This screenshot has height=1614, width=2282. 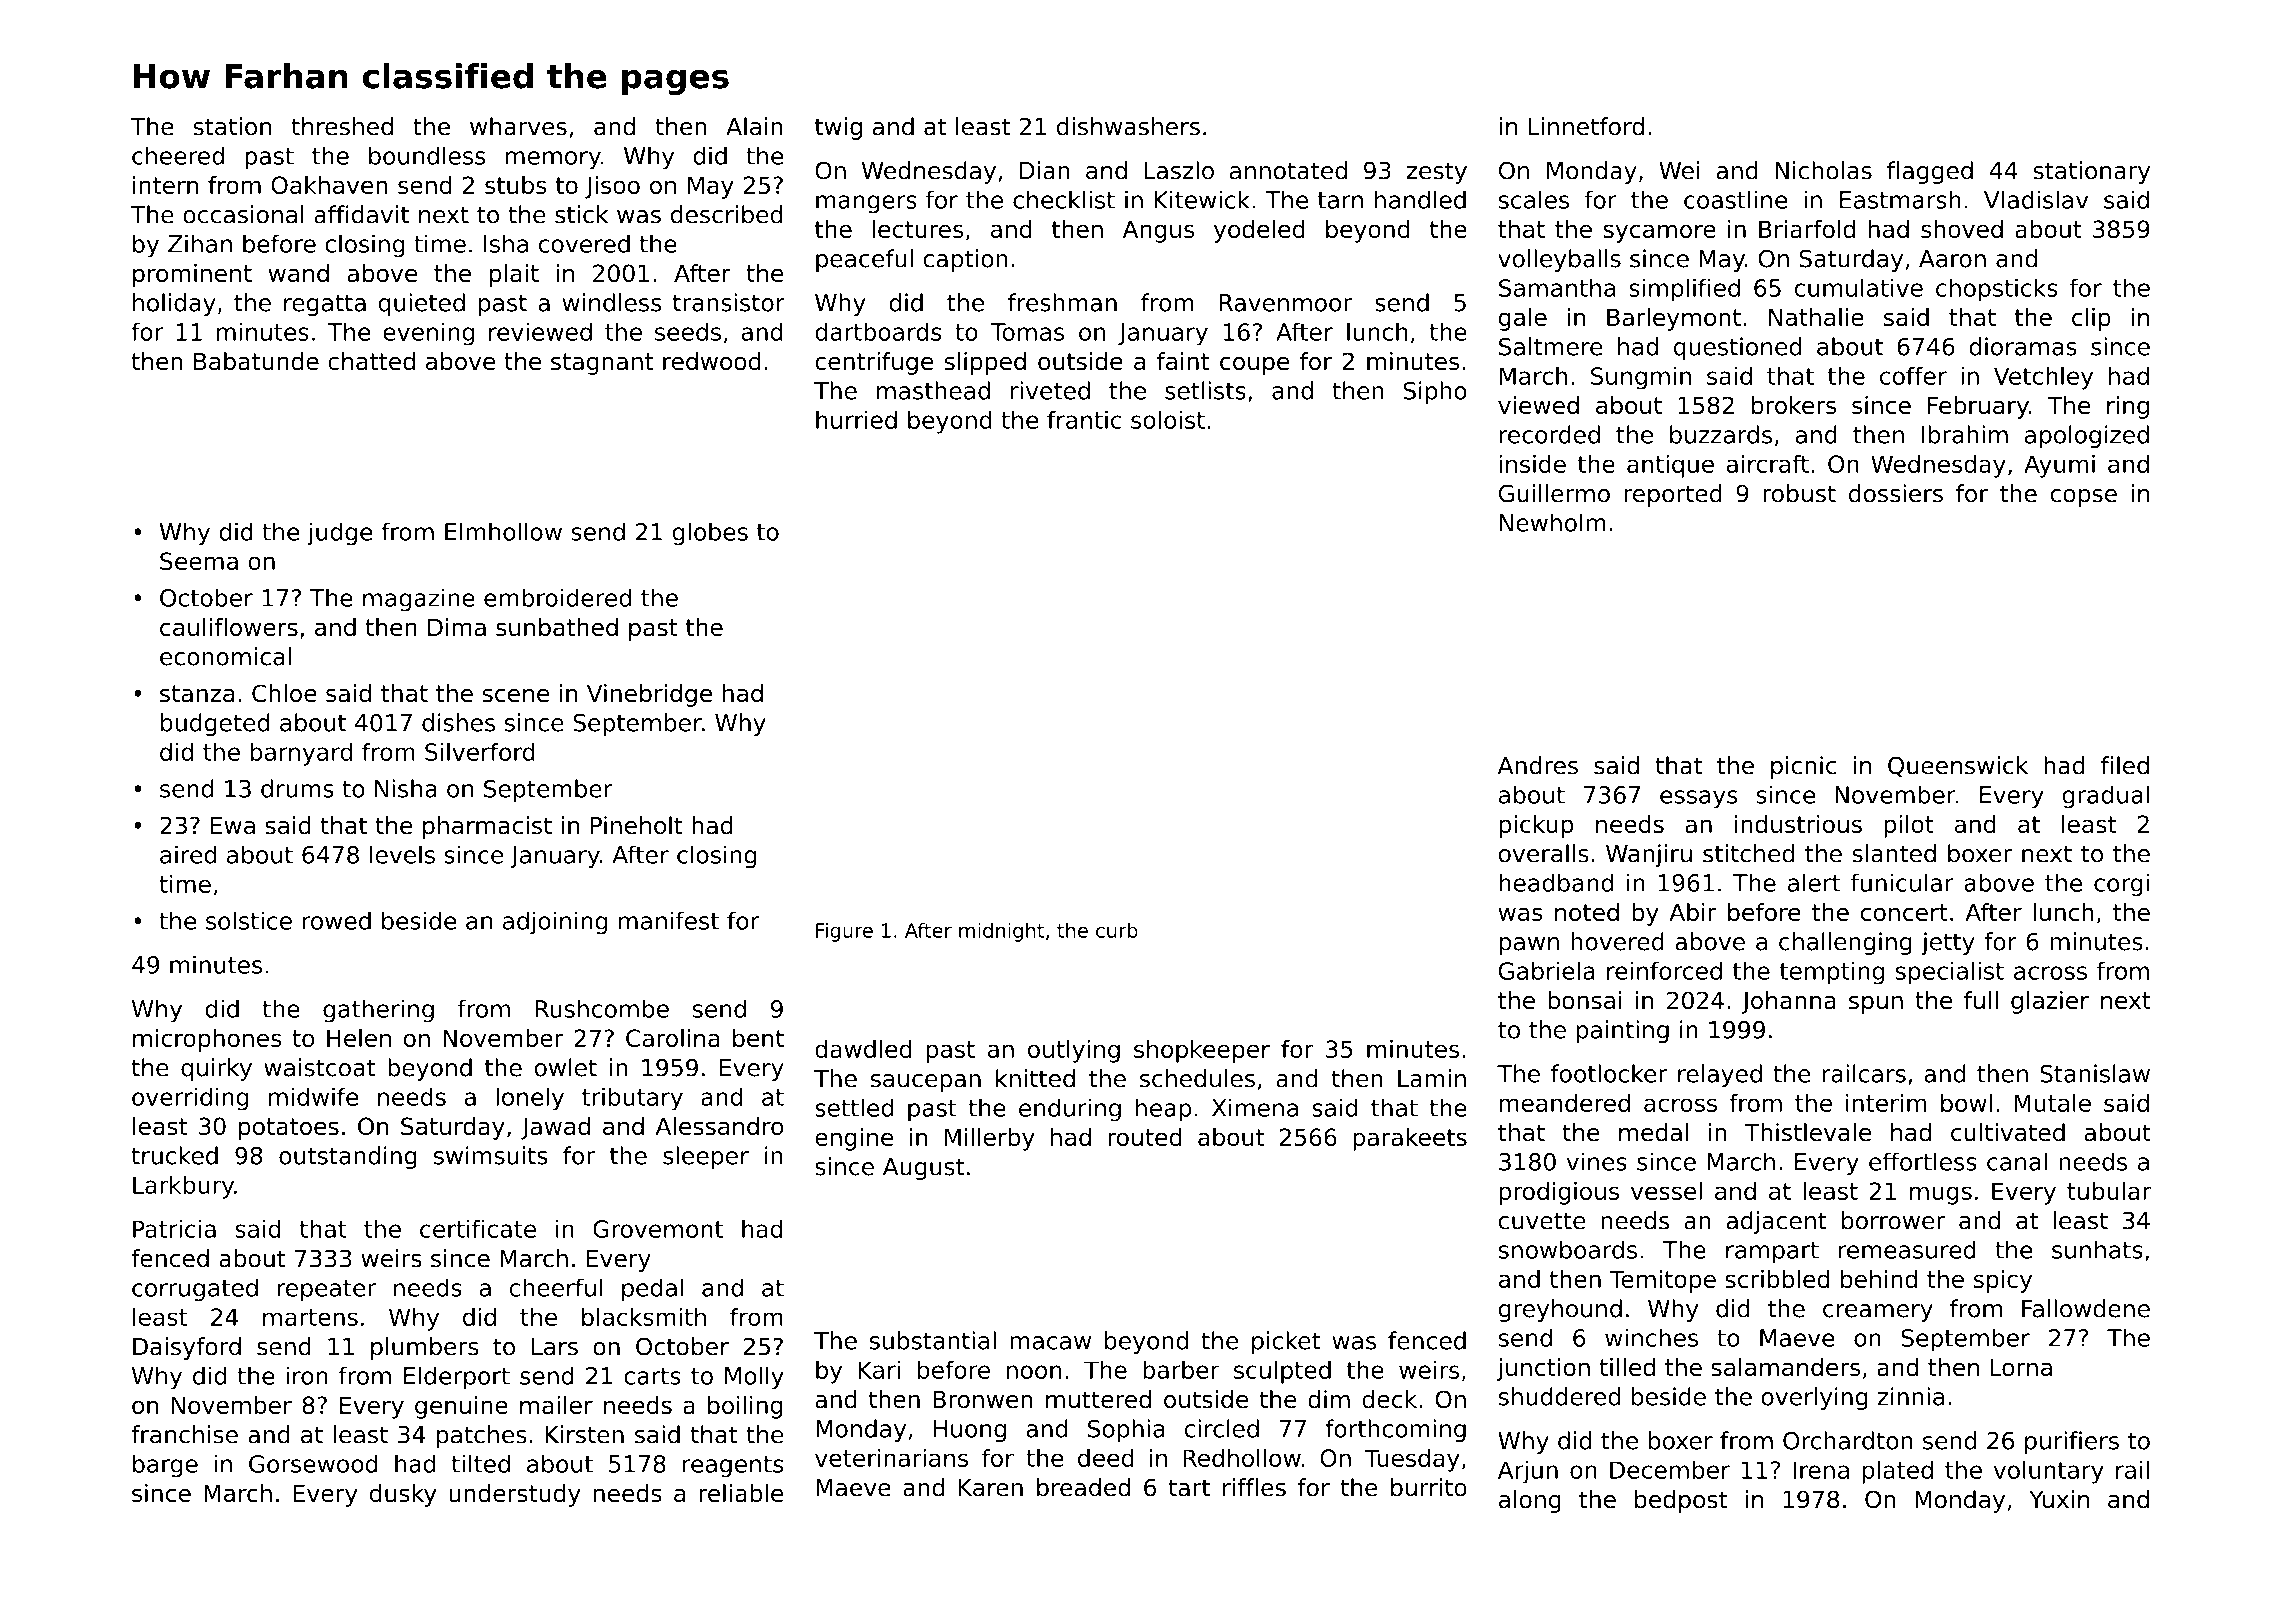 I want to click on jetty, so click(x=1948, y=943).
